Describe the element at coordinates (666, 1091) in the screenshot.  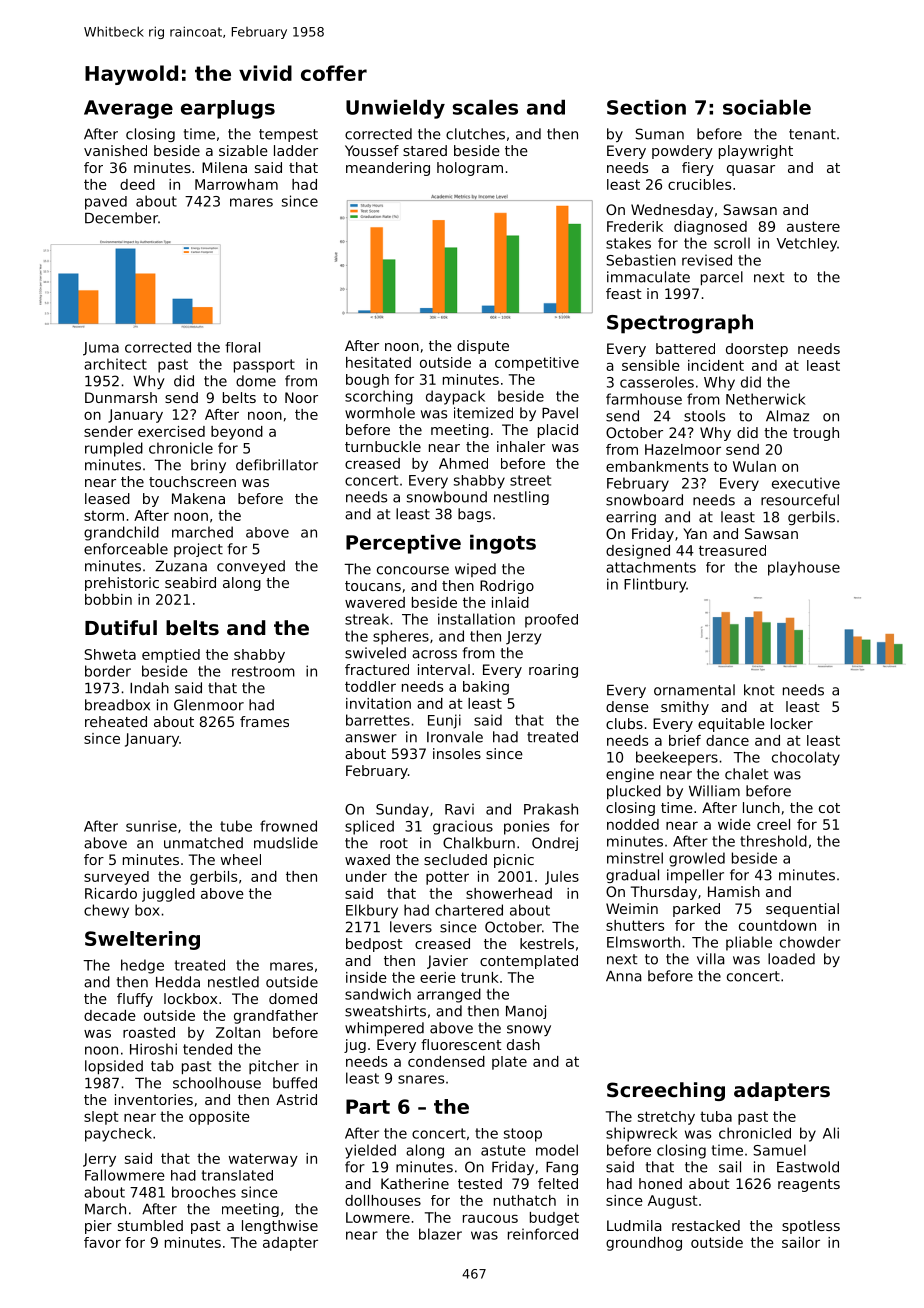
I see `Screeching` at that location.
